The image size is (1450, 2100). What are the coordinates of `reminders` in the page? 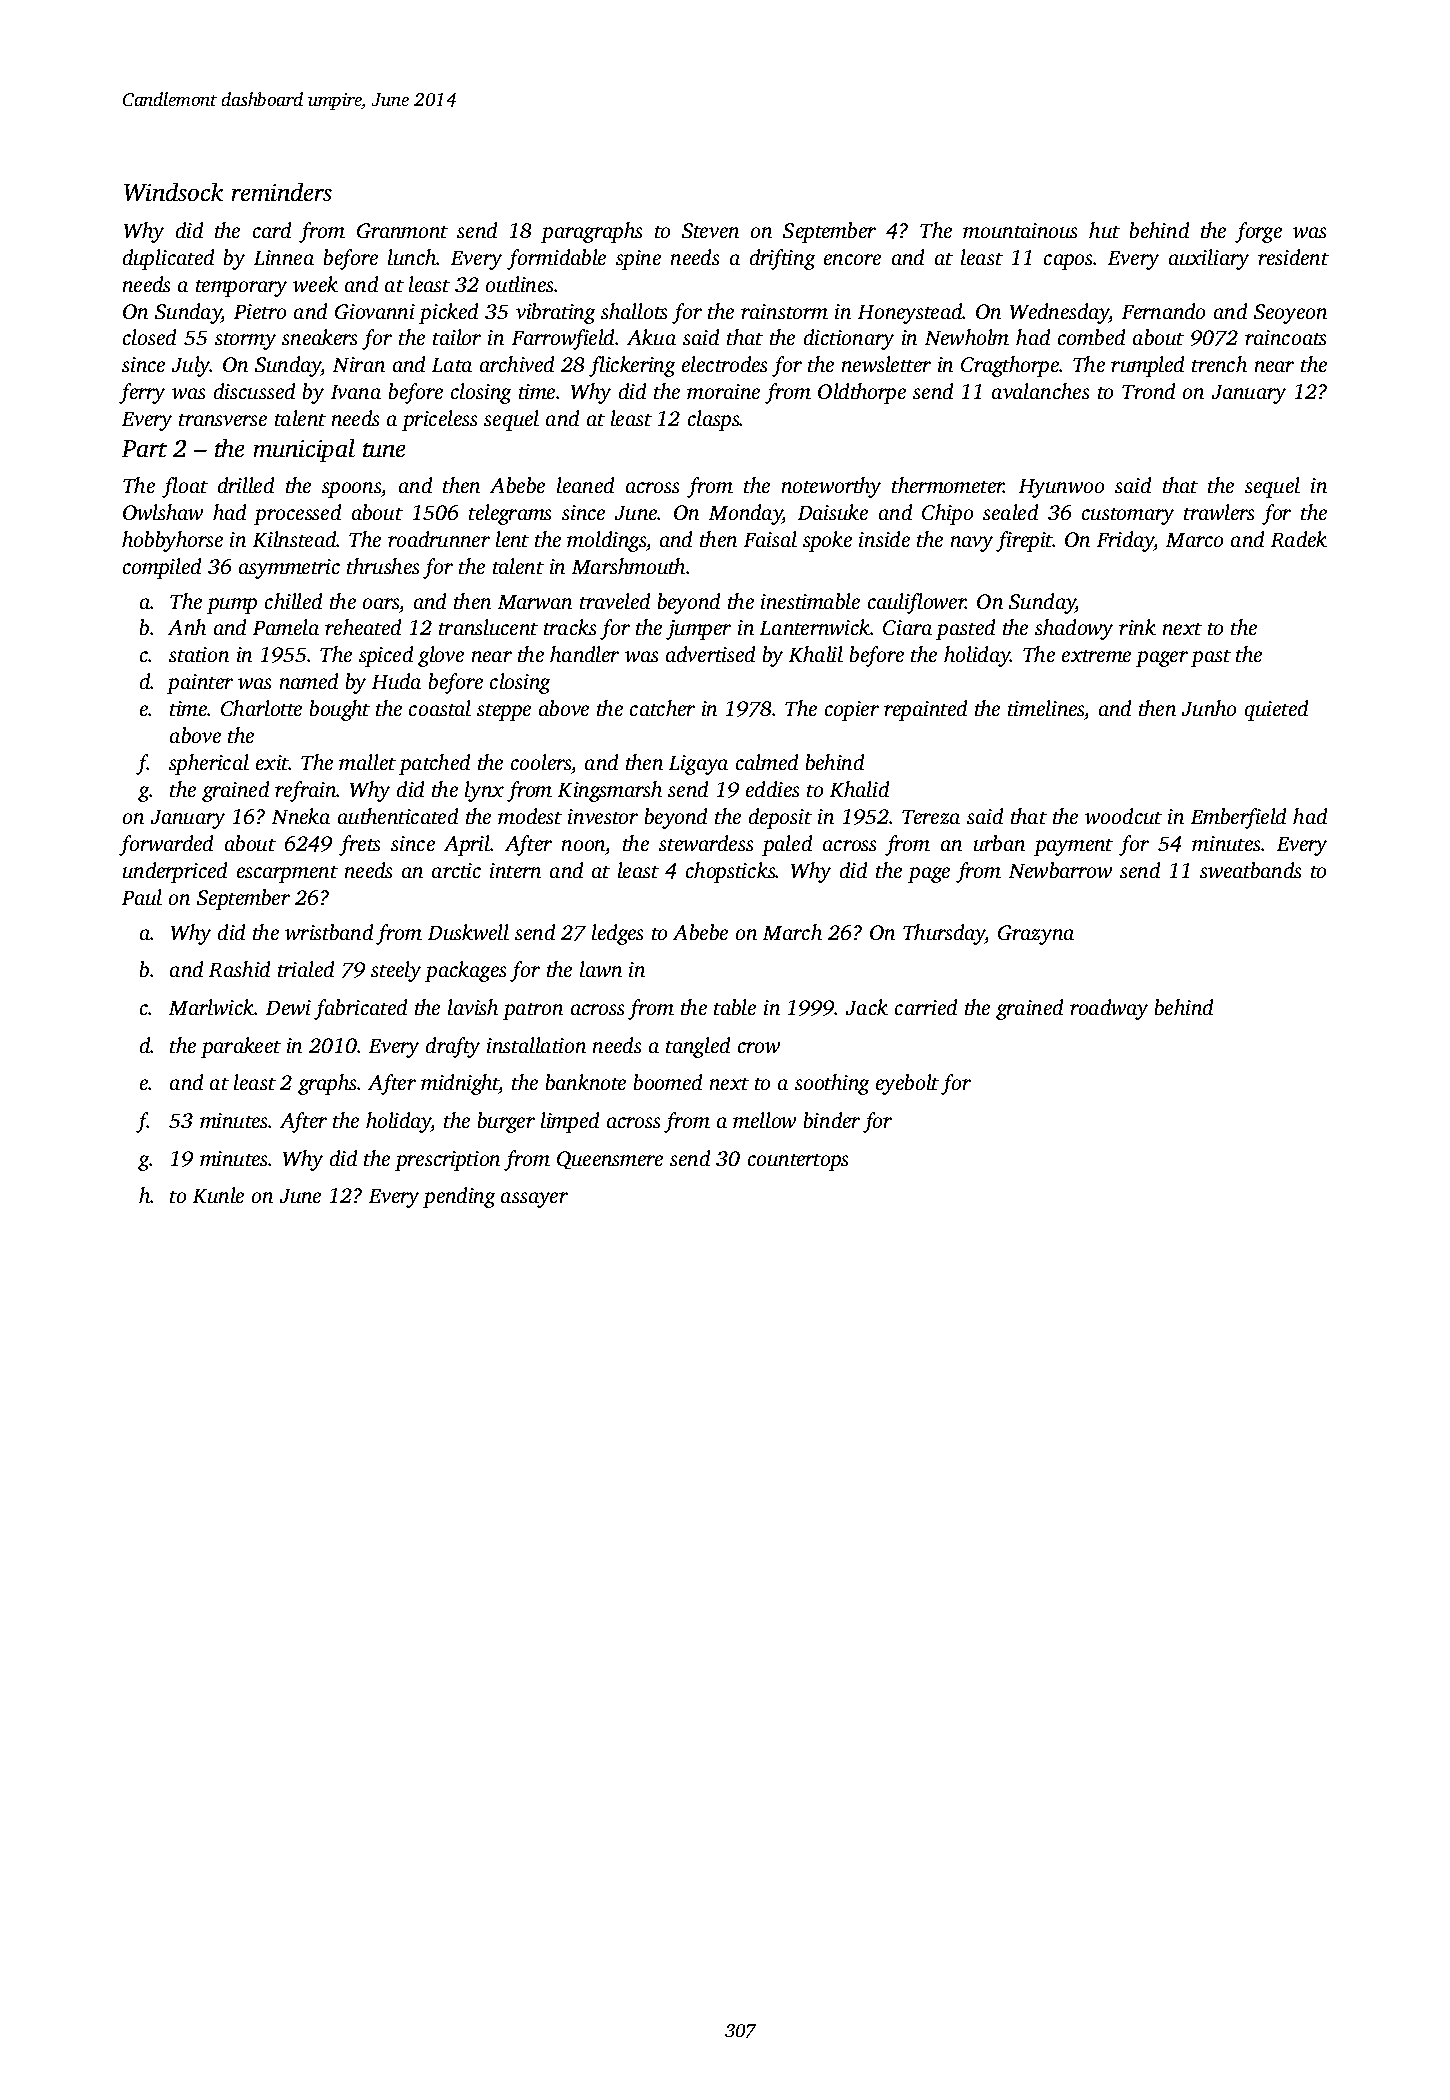 It's located at (282, 192).
